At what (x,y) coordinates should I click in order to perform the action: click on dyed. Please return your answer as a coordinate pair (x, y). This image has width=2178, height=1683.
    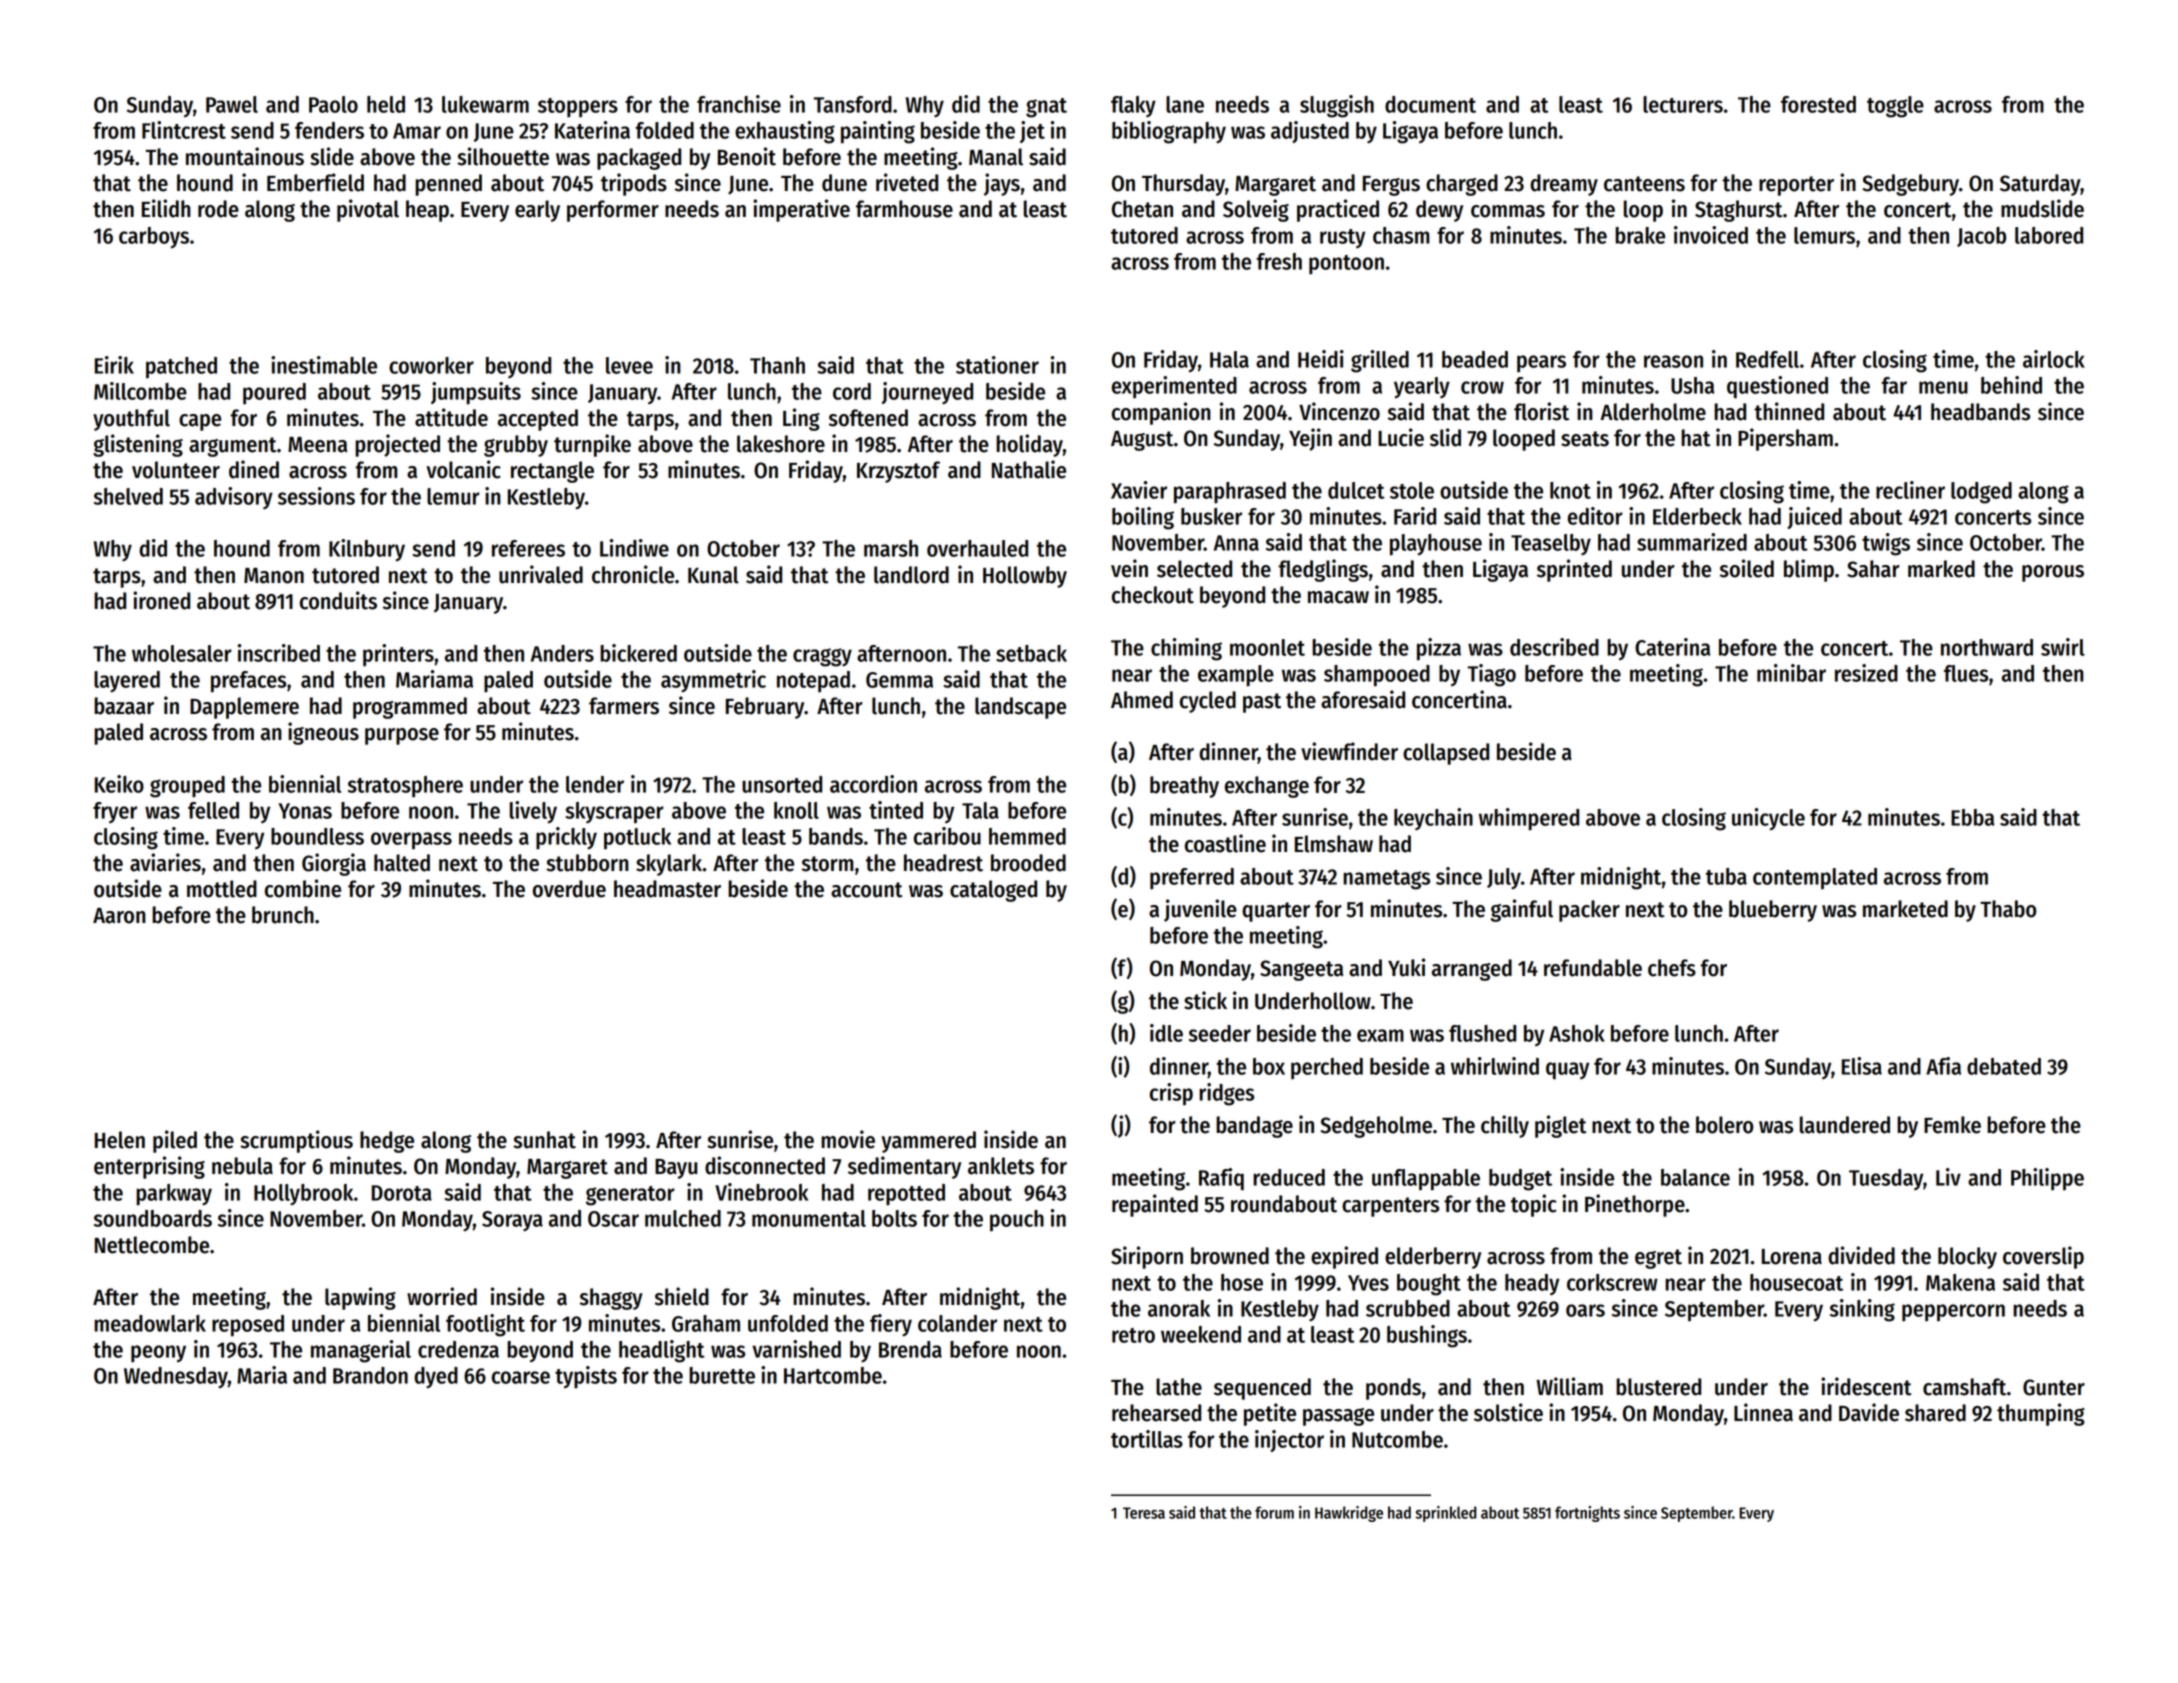
    Looking at the image, I should click on (436, 1378).
